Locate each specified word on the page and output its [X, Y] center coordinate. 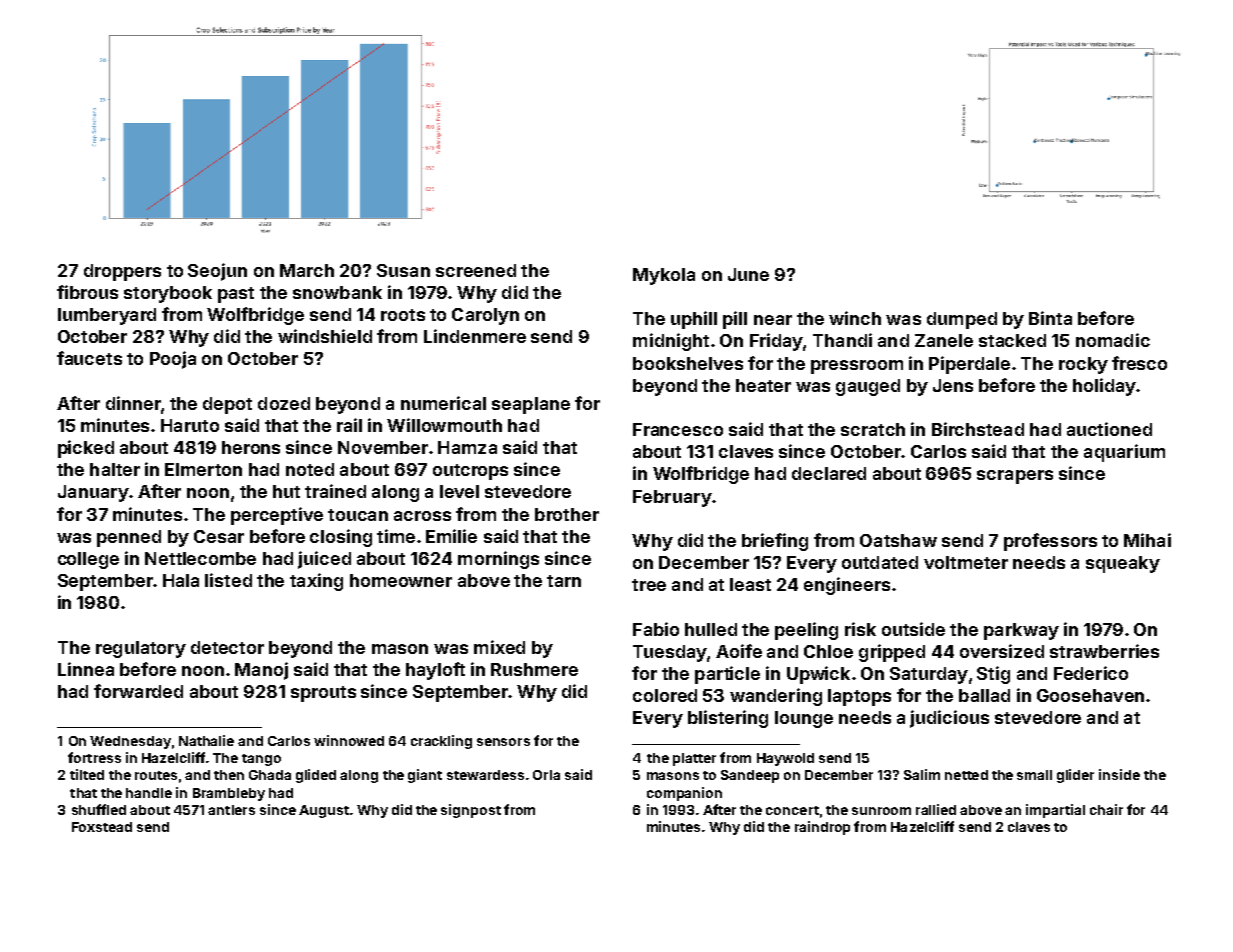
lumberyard [107, 316]
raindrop [822, 828]
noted [310, 469]
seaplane [531, 405]
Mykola [664, 276]
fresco [1139, 363]
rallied [936, 809]
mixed [499, 647]
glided [316, 776]
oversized [1002, 651]
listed [228, 580]
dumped [962, 320]
